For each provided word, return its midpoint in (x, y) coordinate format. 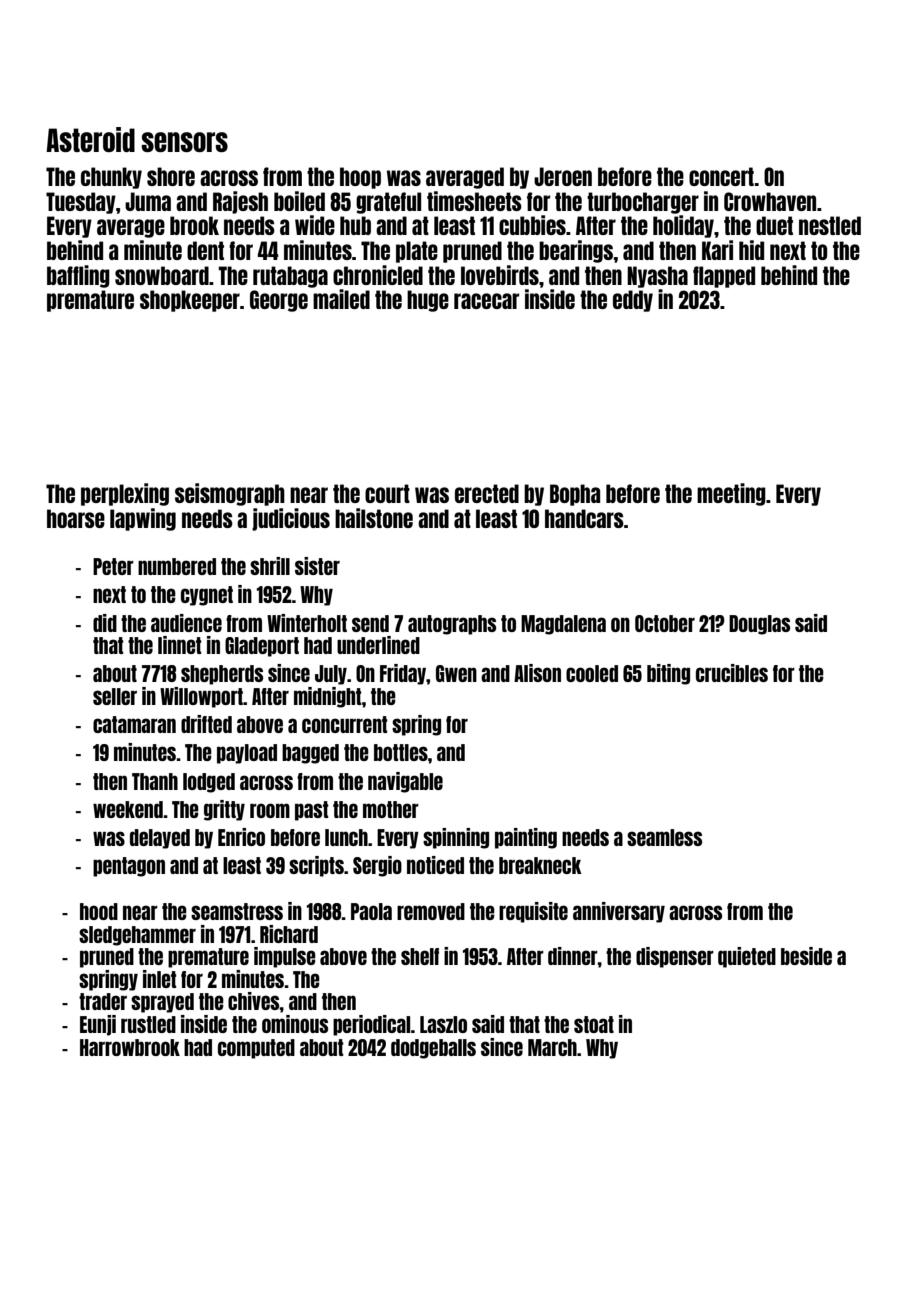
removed (431, 911)
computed (256, 1049)
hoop (360, 178)
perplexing (125, 494)
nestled (830, 225)
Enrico (241, 837)
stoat (594, 1024)
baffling (78, 276)
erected (487, 493)
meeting (731, 494)
